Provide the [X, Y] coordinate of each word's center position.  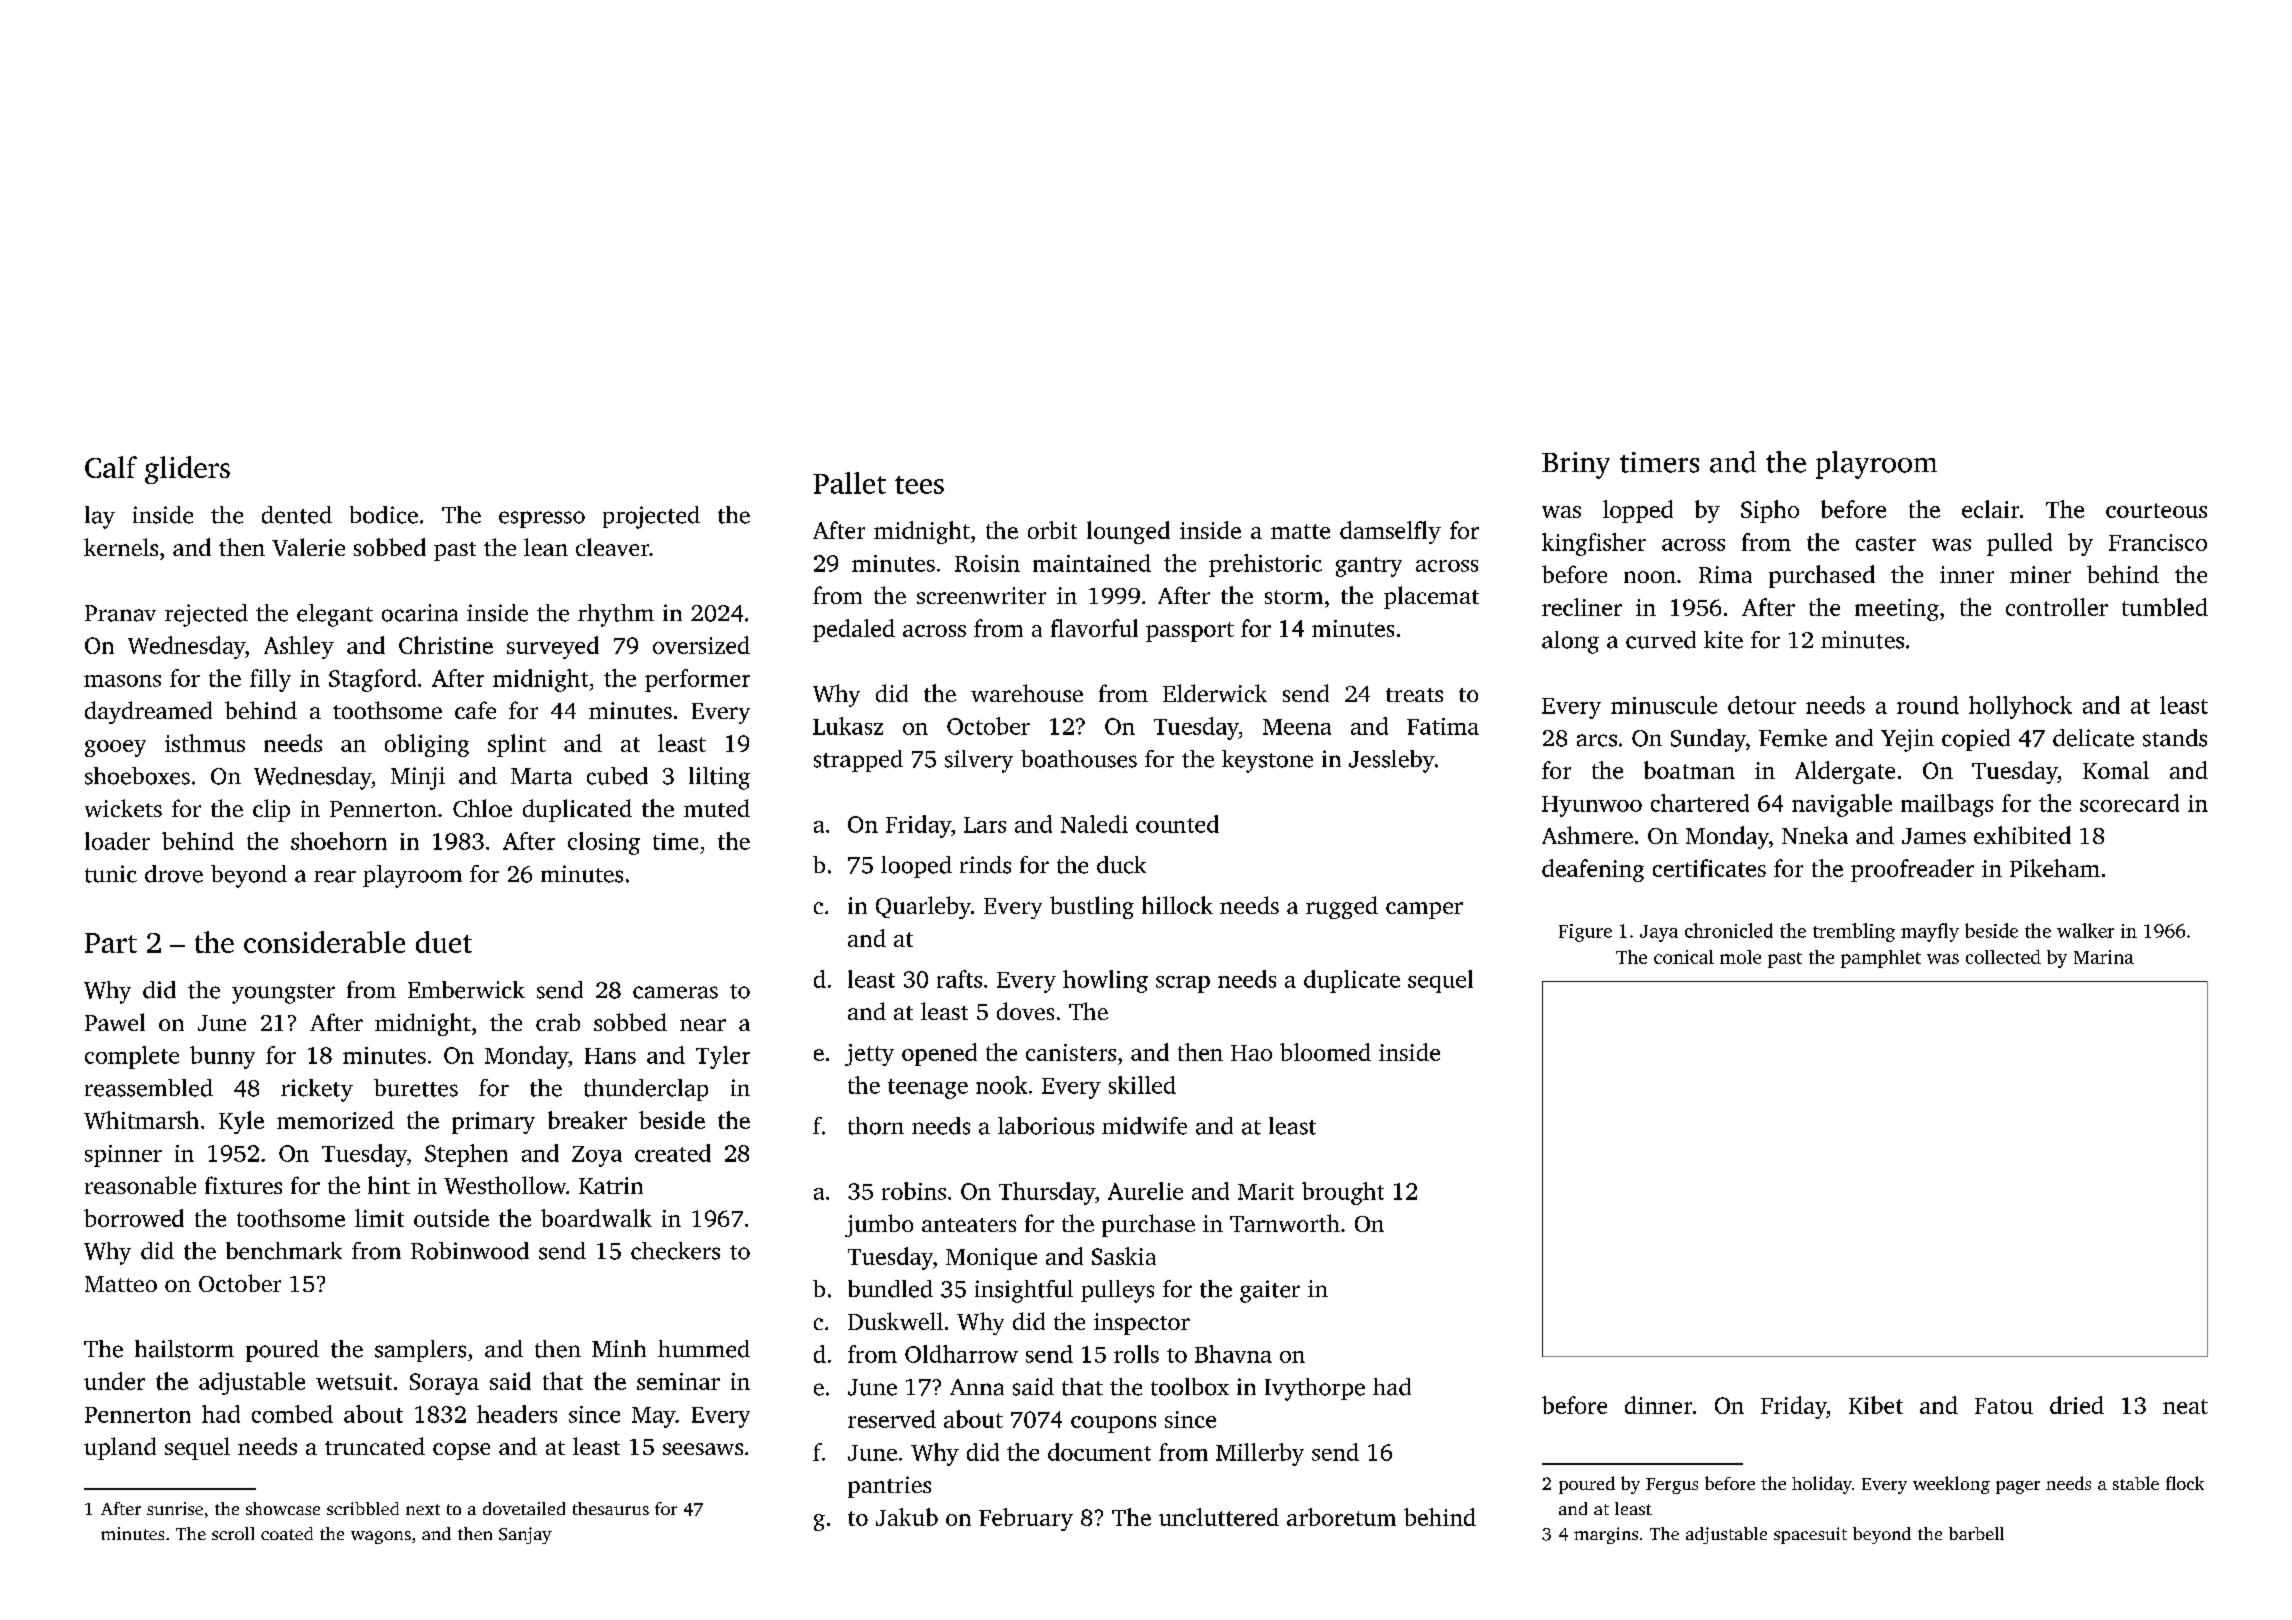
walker [2085, 930]
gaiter [1270, 1291]
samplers [420, 1351]
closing [604, 843]
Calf [111, 467]
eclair [1990, 509]
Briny [1576, 465]
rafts [959, 979]
